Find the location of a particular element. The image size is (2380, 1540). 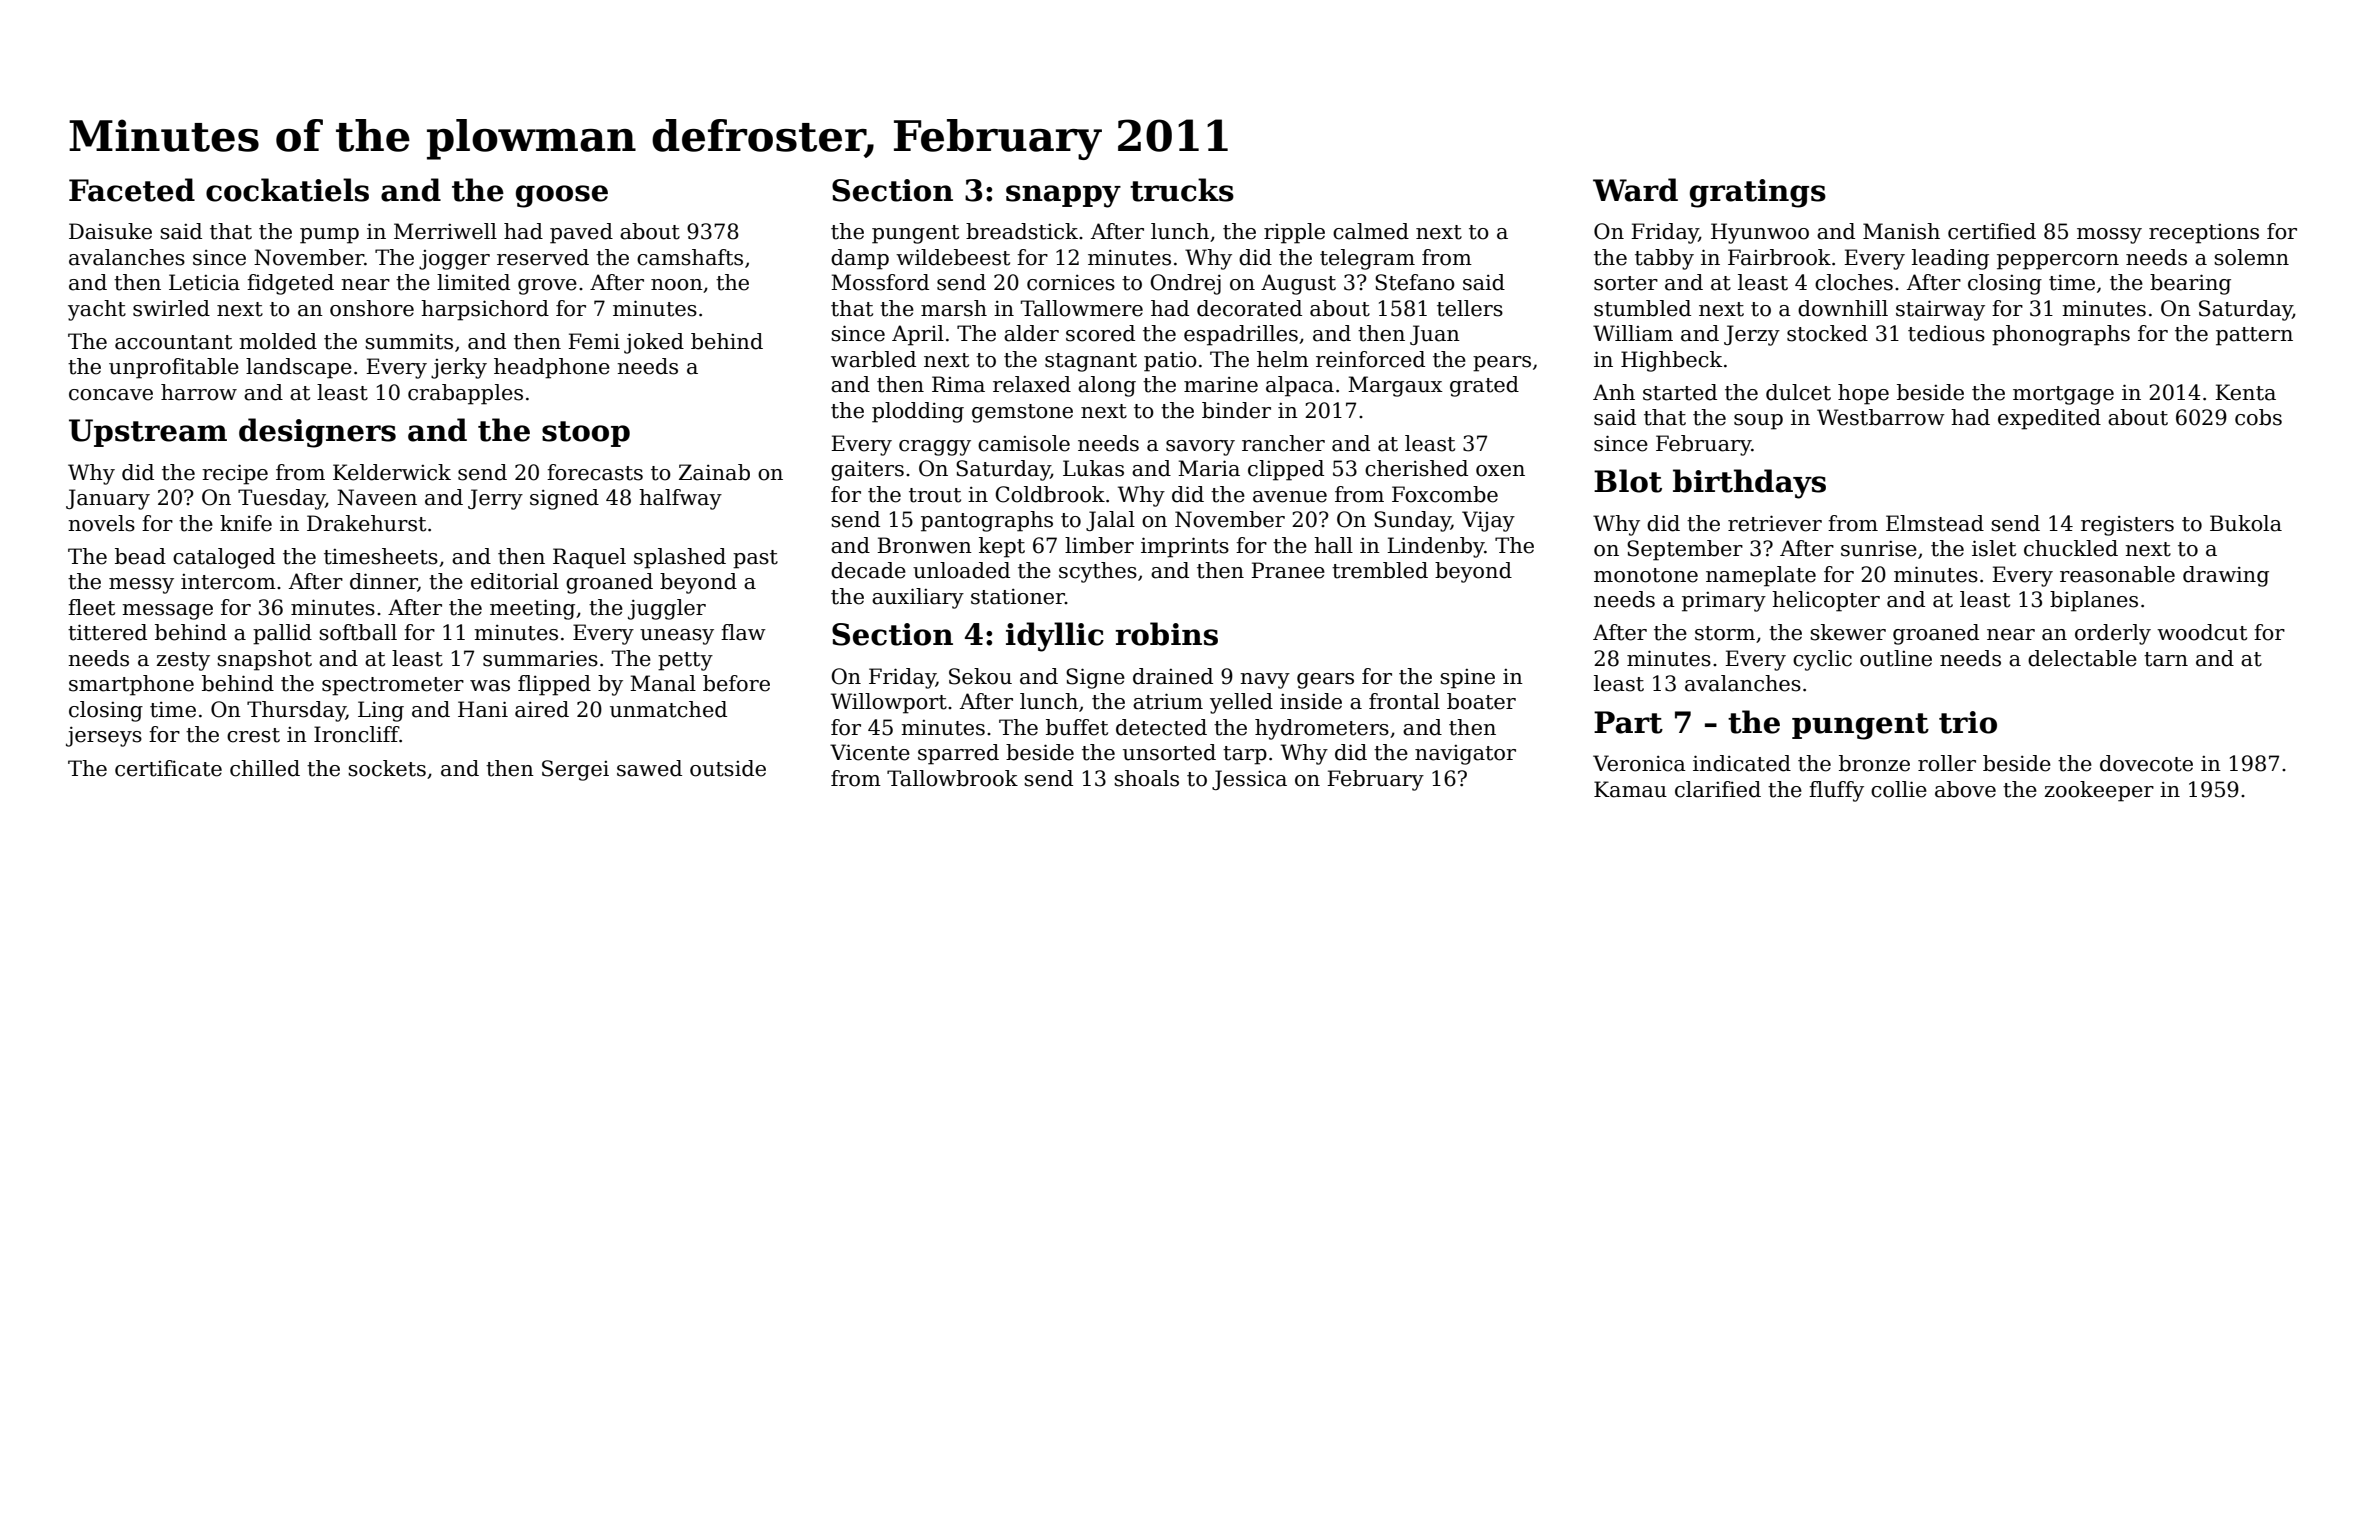

Juan is located at coordinates (1435, 335).
